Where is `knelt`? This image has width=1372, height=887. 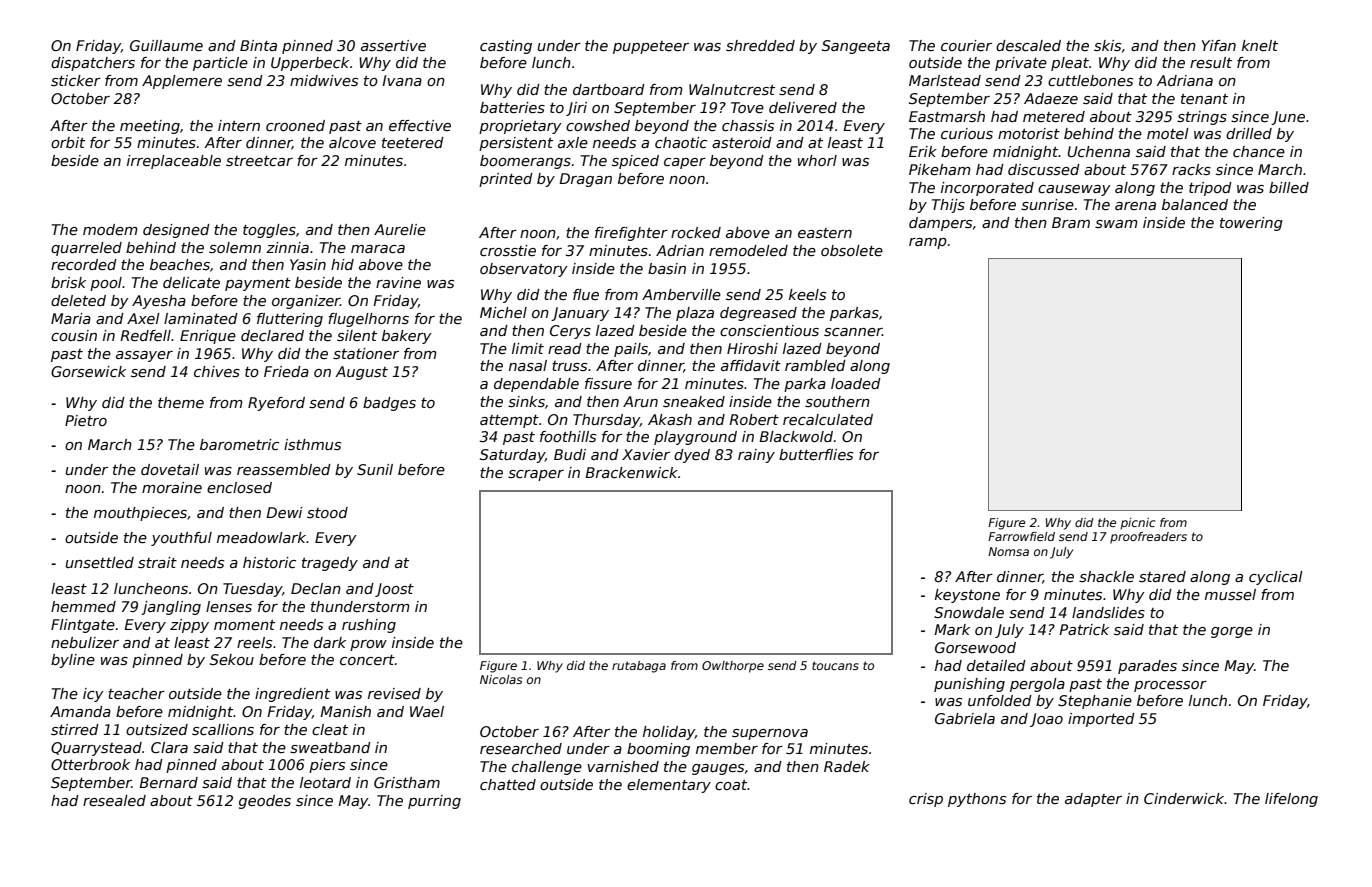
knelt is located at coordinates (1260, 45).
